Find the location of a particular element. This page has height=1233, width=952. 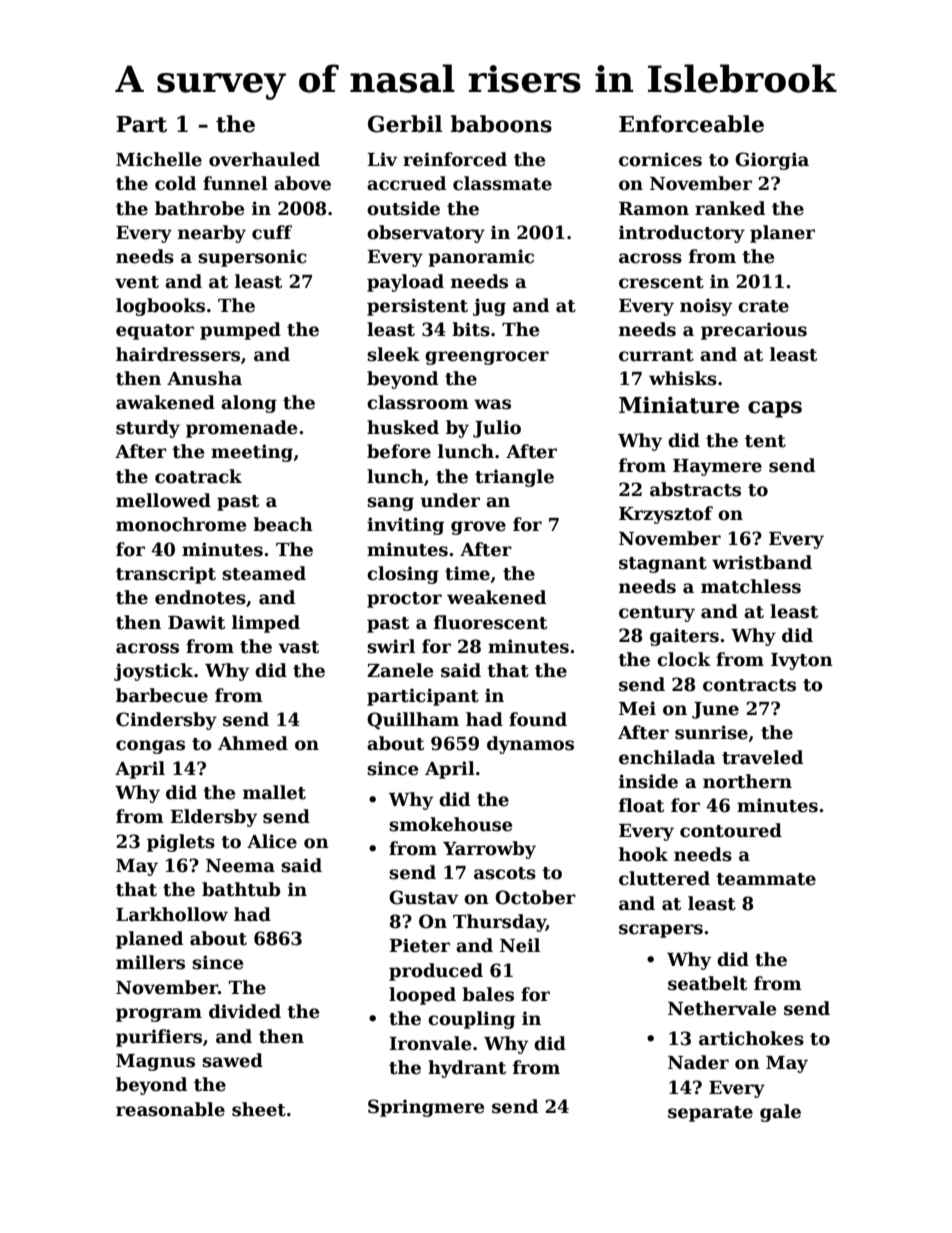

contracts is located at coordinates (749, 685).
